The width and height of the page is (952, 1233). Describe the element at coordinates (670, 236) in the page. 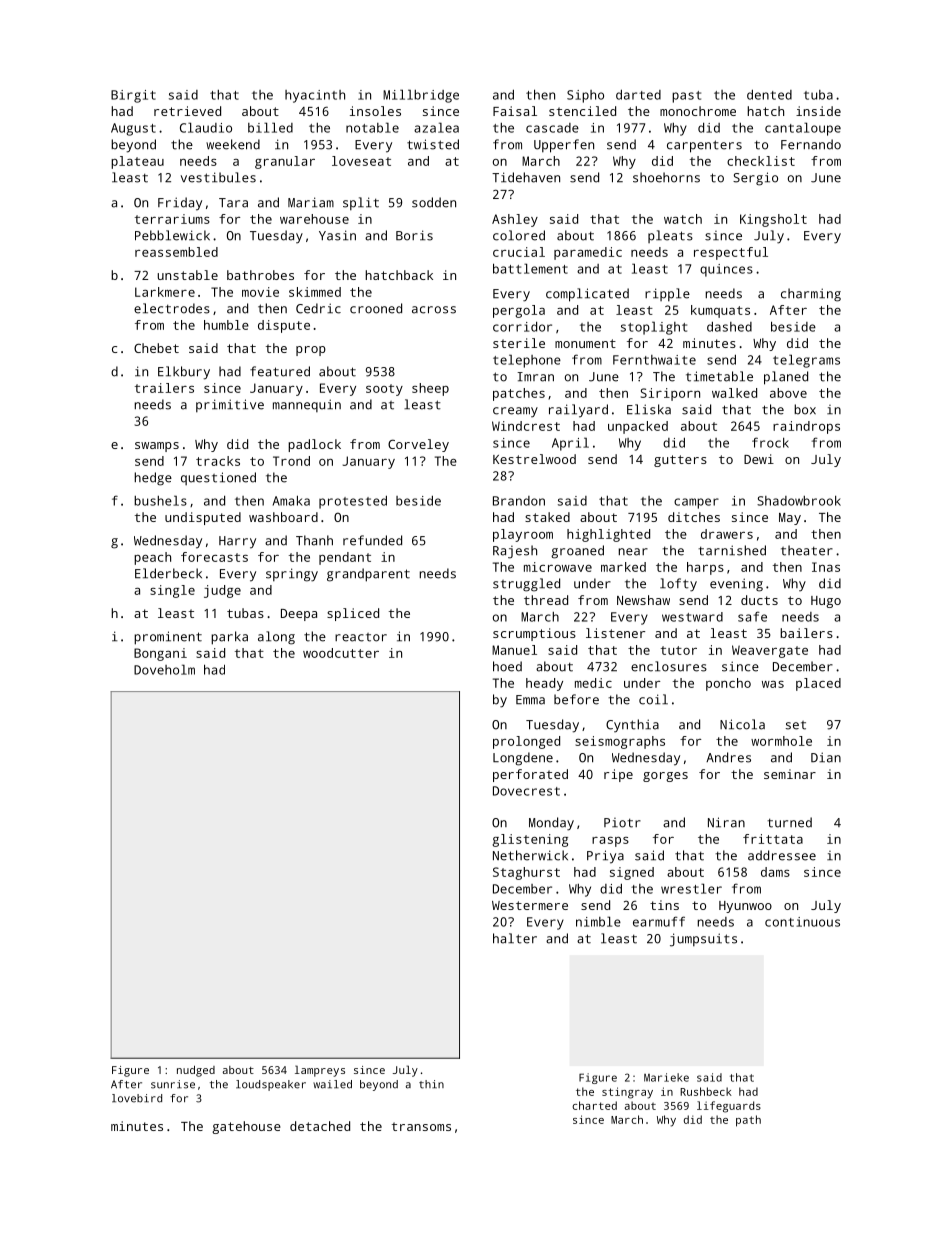

I see `pleats` at that location.
